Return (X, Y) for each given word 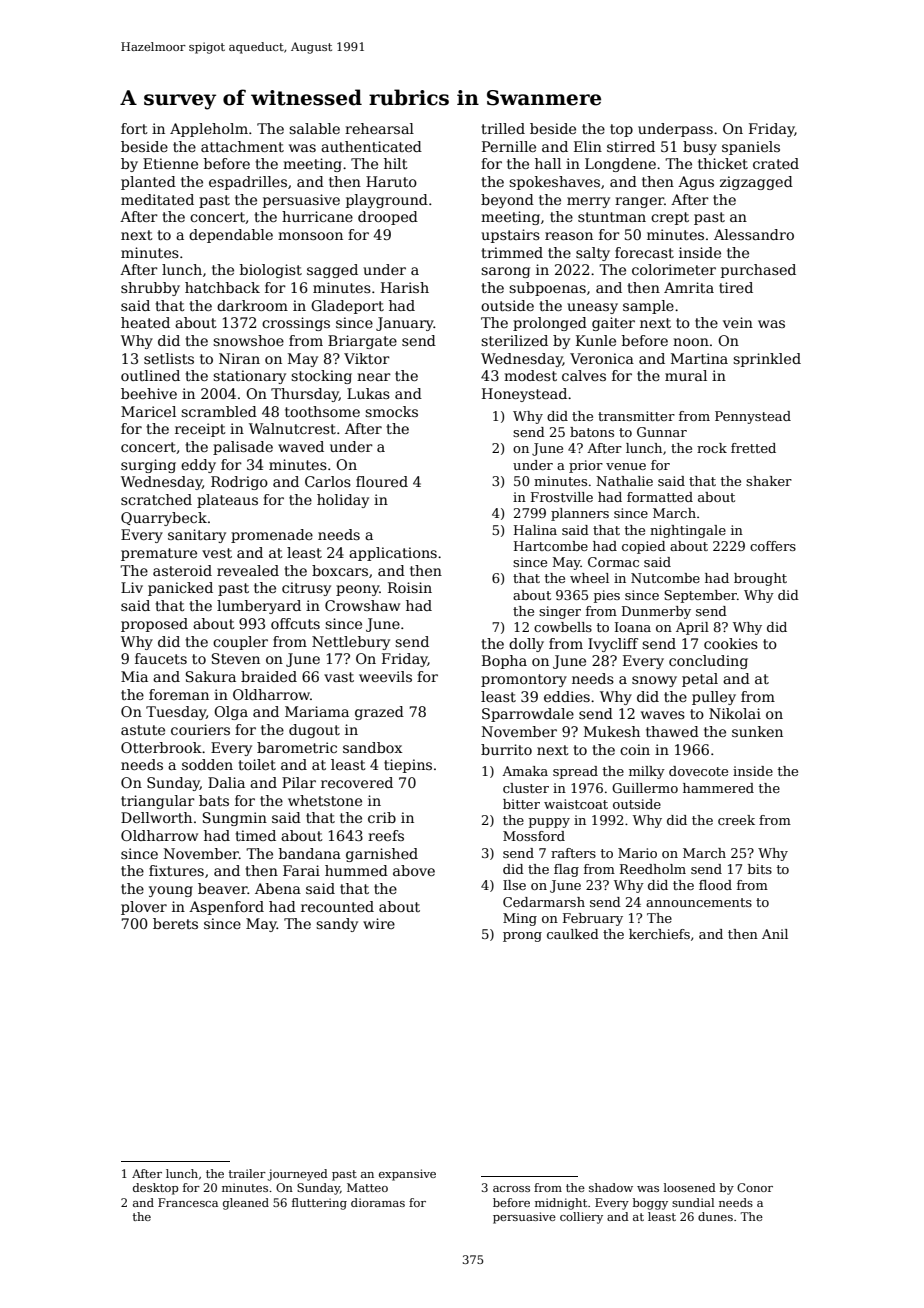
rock (712, 448)
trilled (503, 128)
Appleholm (209, 130)
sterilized (514, 340)
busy (700, 148)
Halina (535, 530)
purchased (758, 271)
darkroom (252, 305)
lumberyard (259, 607)
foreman (179, 694)
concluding (708, 662)
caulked (573, 934)
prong (522, 937)
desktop (156, 1189)
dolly (526, 645)
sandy (337, 925)
